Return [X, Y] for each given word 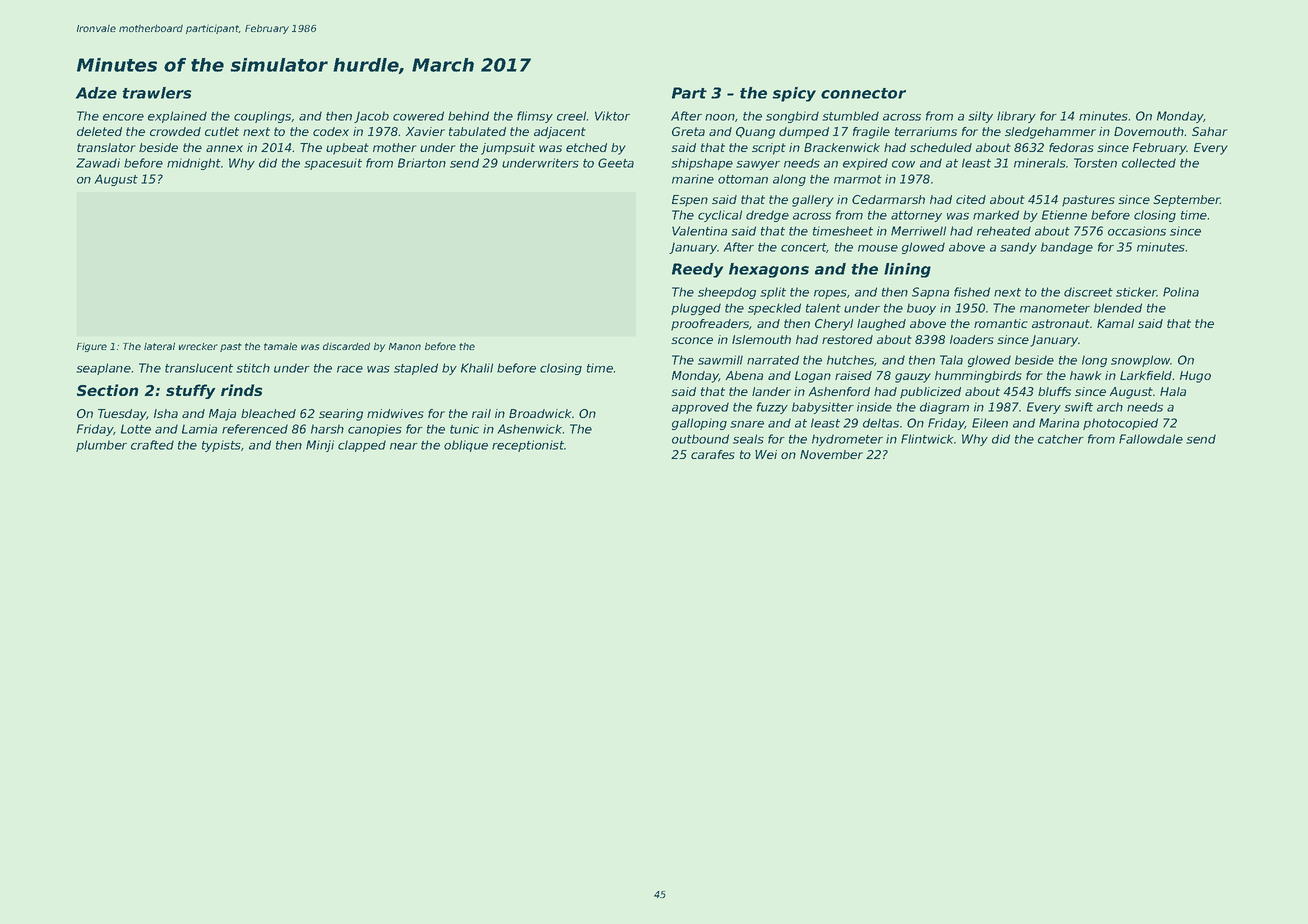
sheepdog [727, 293]
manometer [1055, 308]
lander [771, 391]
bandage [1067, 248]
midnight [194, 164]
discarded [346, 346]
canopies [375, 430]
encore [123, 117]
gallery [813, 201]
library [1016, 117]
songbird [792, 117]
